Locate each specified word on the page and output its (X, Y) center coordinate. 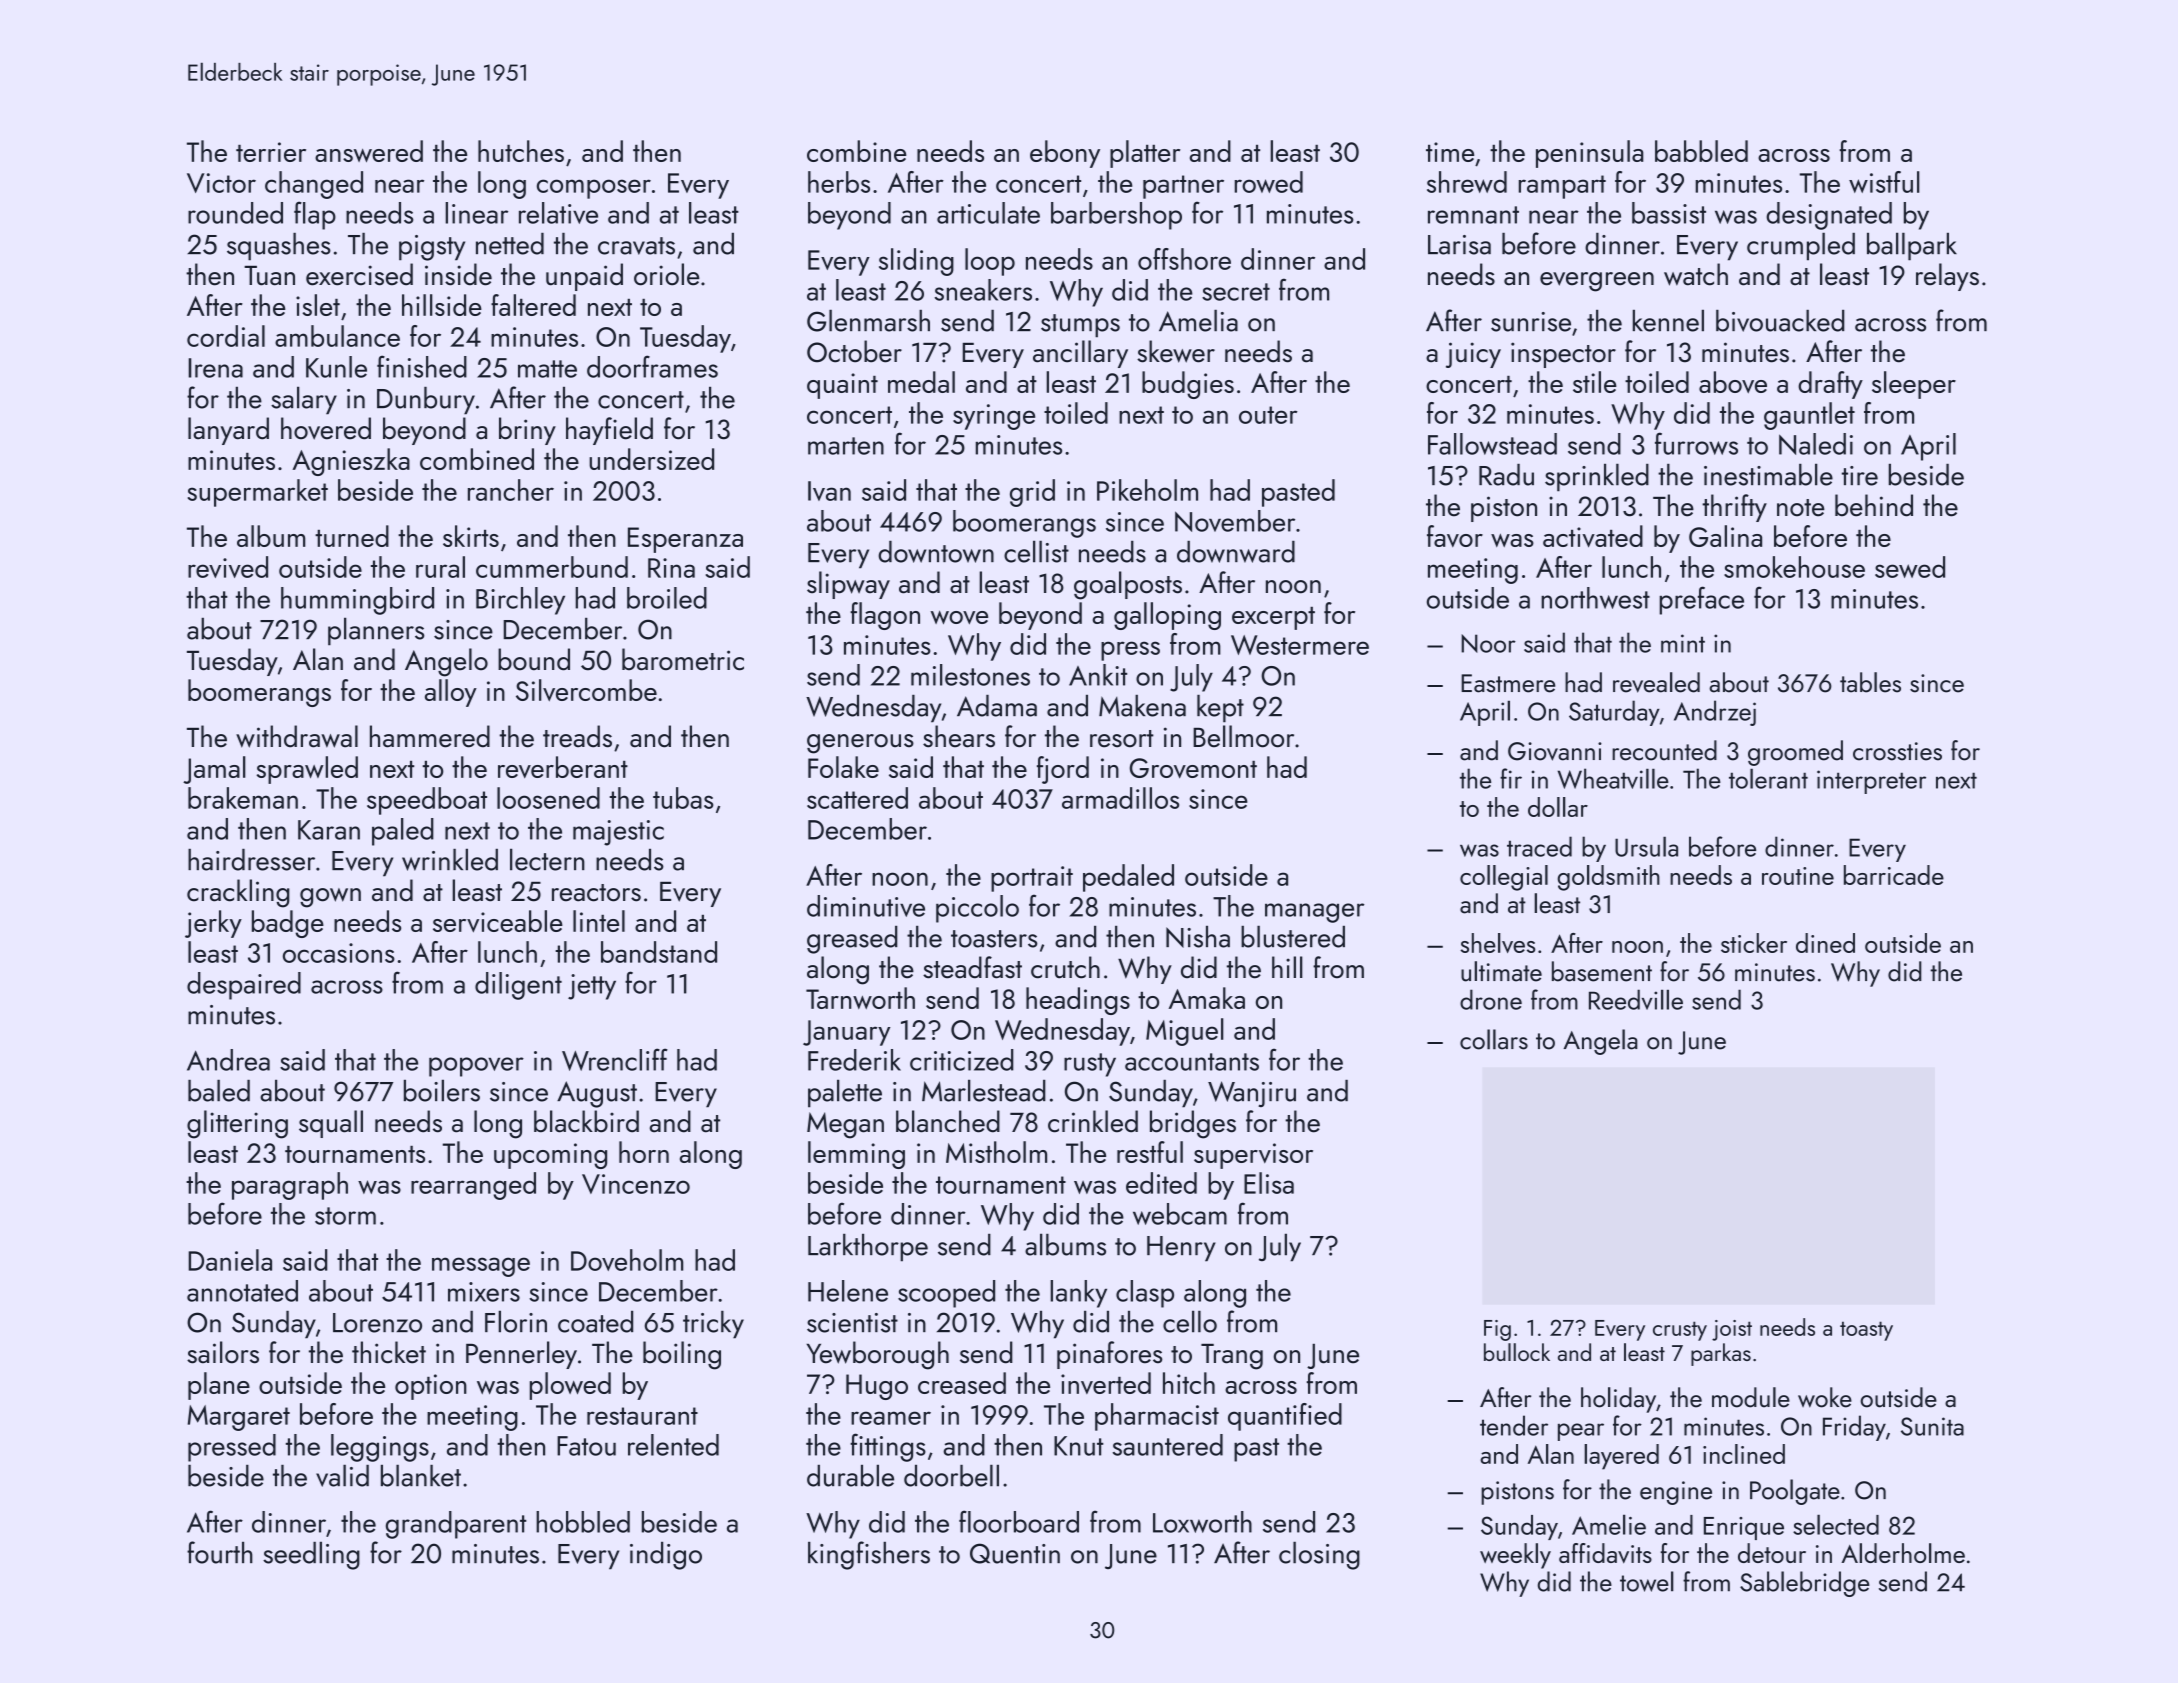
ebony (1065, 154)
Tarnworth (860, 998)
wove (959, 617)
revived (228, 567)
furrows (1696, 443)
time (1450, 152)
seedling (311, 1555)
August (597, 1094)
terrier (271, 152)
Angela (1601, 1042)
